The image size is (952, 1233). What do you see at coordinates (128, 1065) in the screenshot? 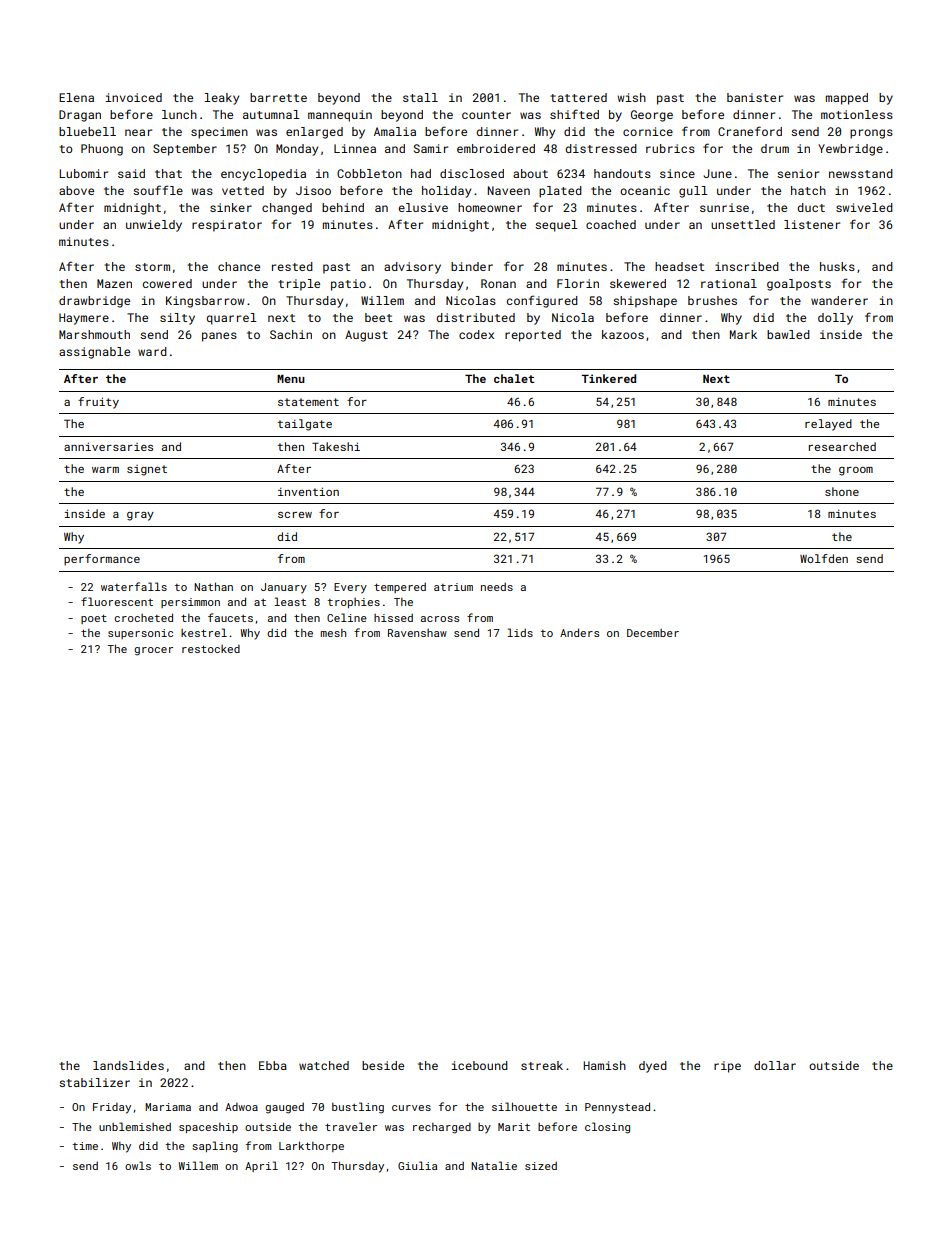
I see `landslides` at bounding box center [128, 1065].
